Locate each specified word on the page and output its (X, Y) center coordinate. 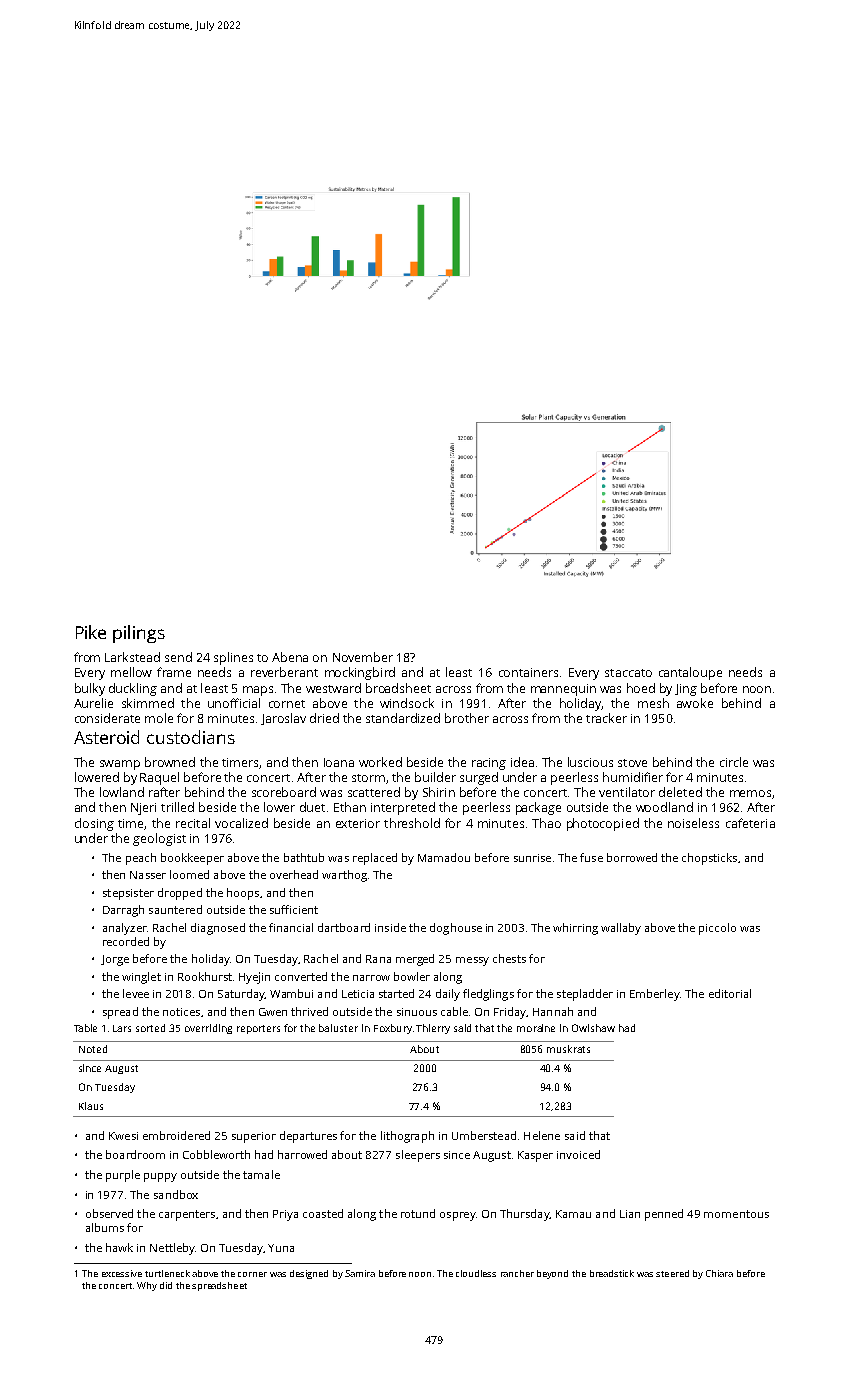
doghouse (456, 929)
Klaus (91, 1106)
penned (664, 1215)
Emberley (655, 995)
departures (308, 1137)
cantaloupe (690, 673)
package (538, 808)
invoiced (578, 1154)
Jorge (115, 960)
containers (528, 672)
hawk (119, 1247)
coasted (323, 1213)
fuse (591, 857)
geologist (159, 839)
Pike (91, 632)
